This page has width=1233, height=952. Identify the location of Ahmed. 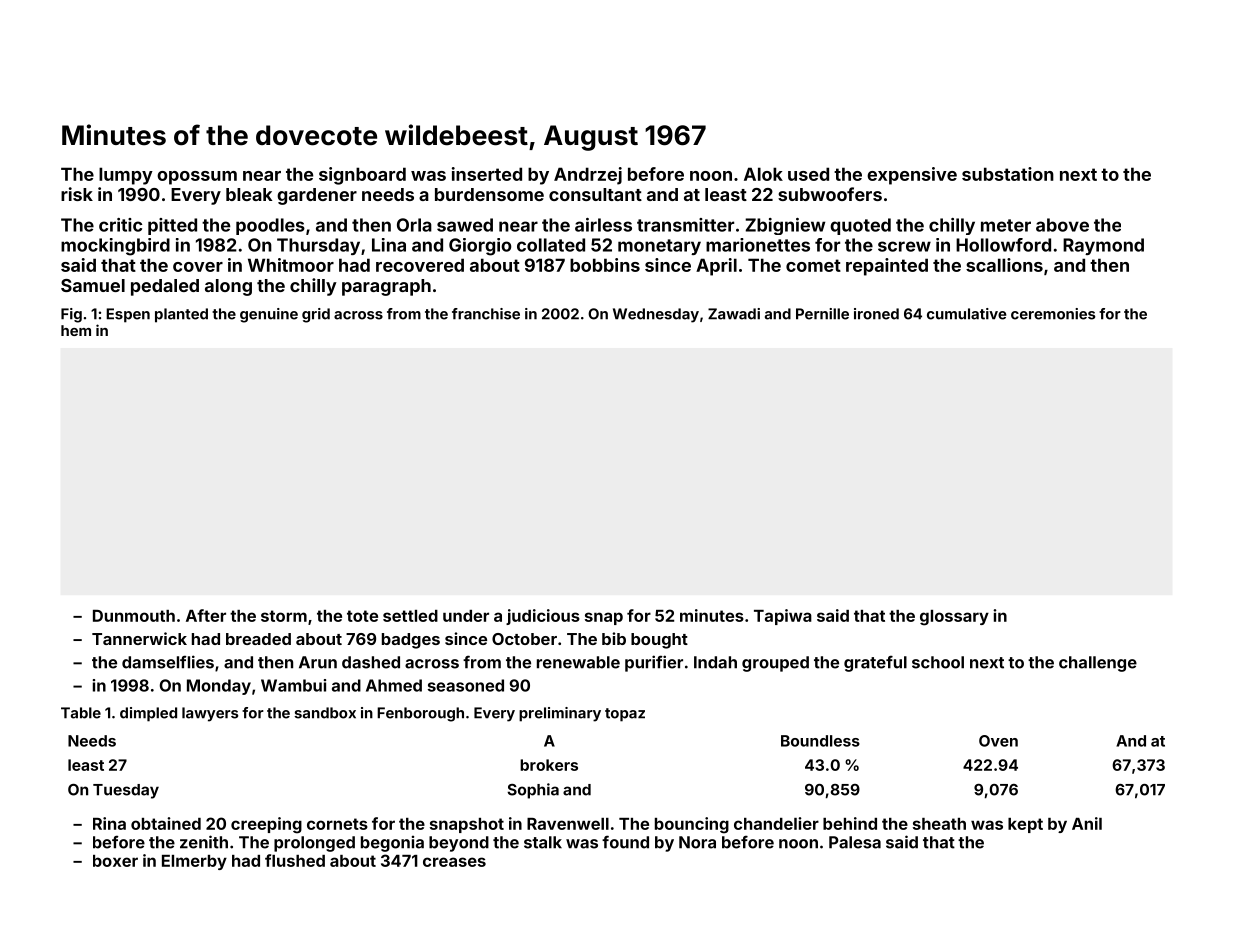
(394, 685).
